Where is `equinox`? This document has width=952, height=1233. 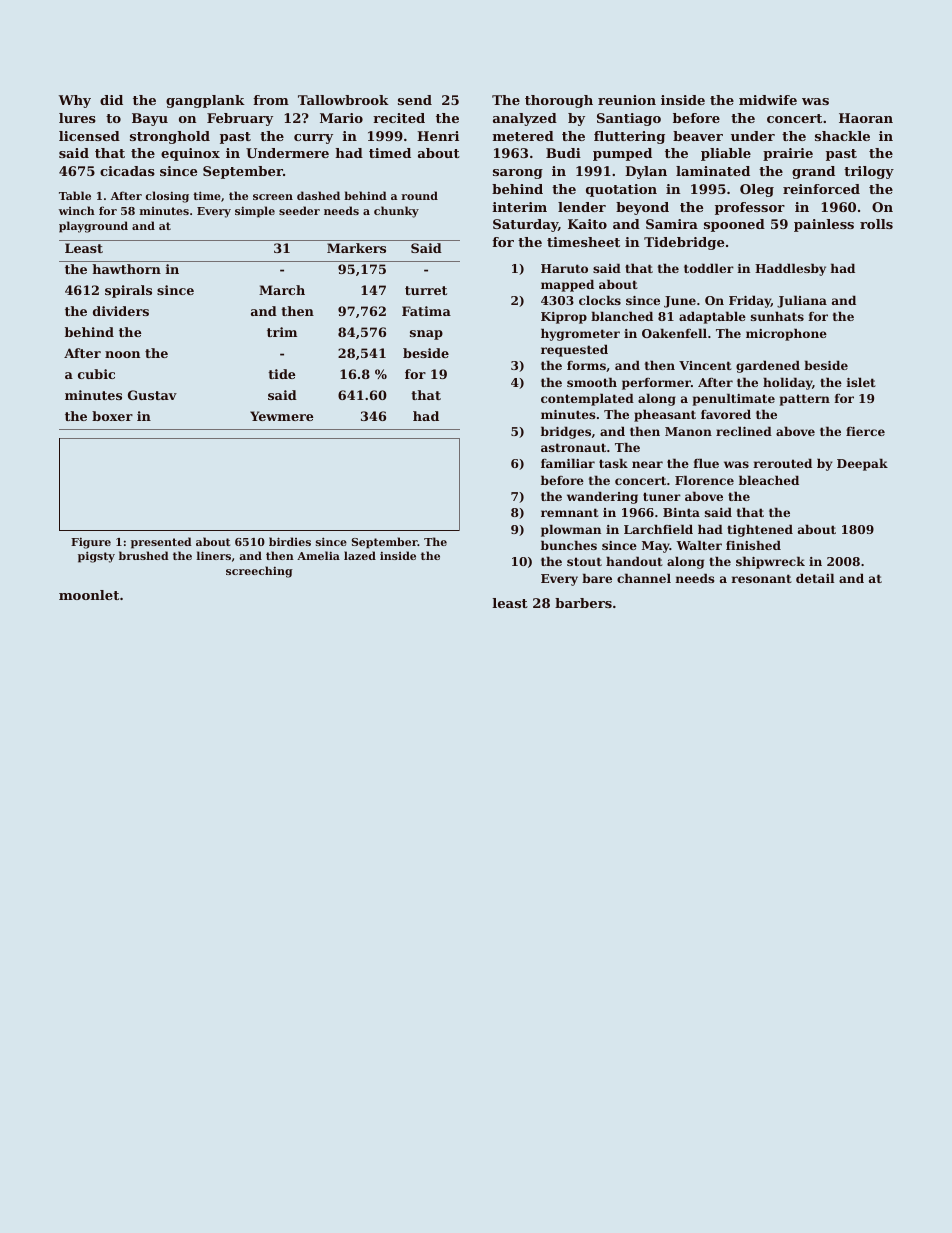 equinox is located at coordinates (190, 154).
